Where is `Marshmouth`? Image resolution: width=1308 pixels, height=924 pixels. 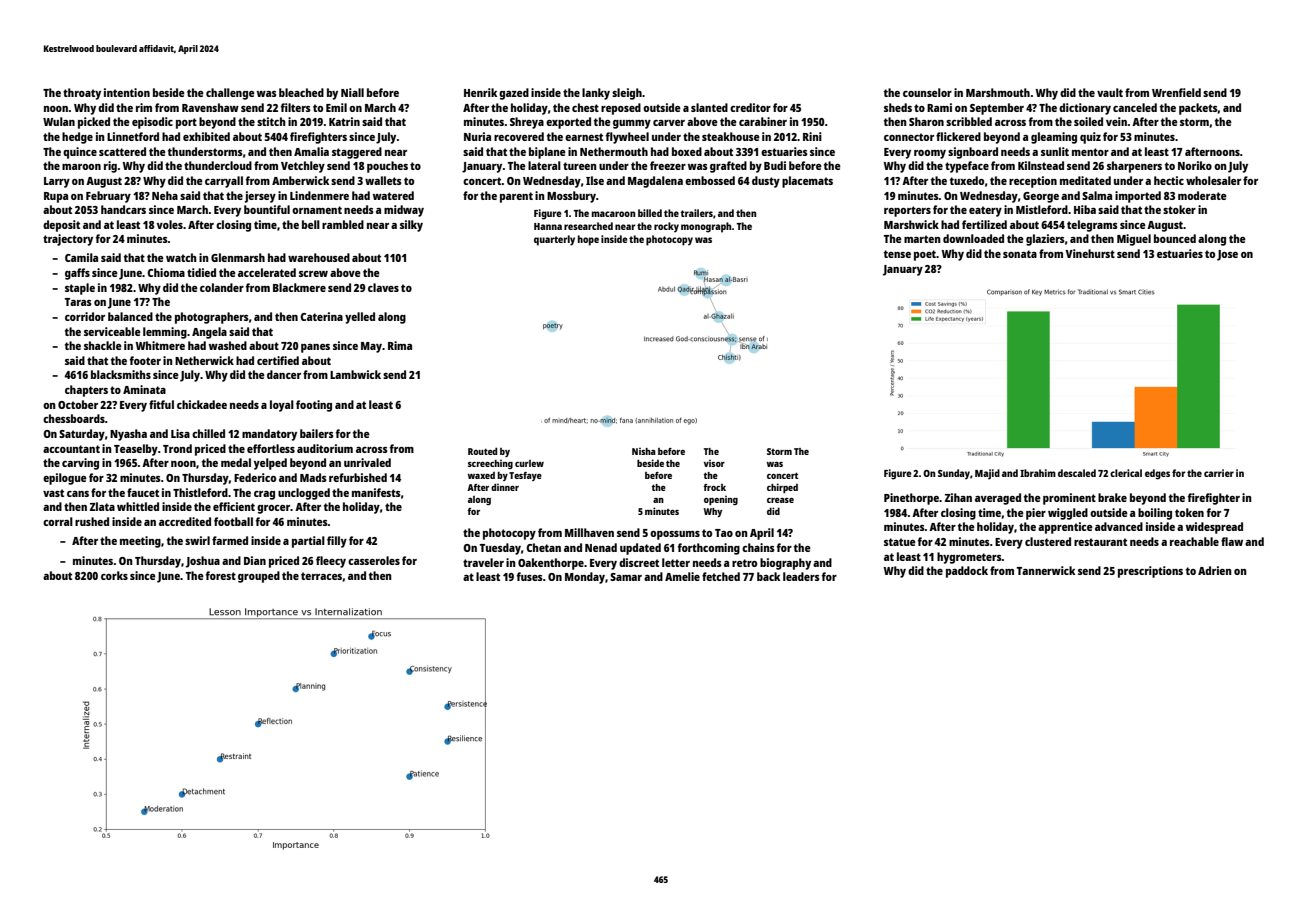 Marshmouth is located at coordinates (998, 92).
